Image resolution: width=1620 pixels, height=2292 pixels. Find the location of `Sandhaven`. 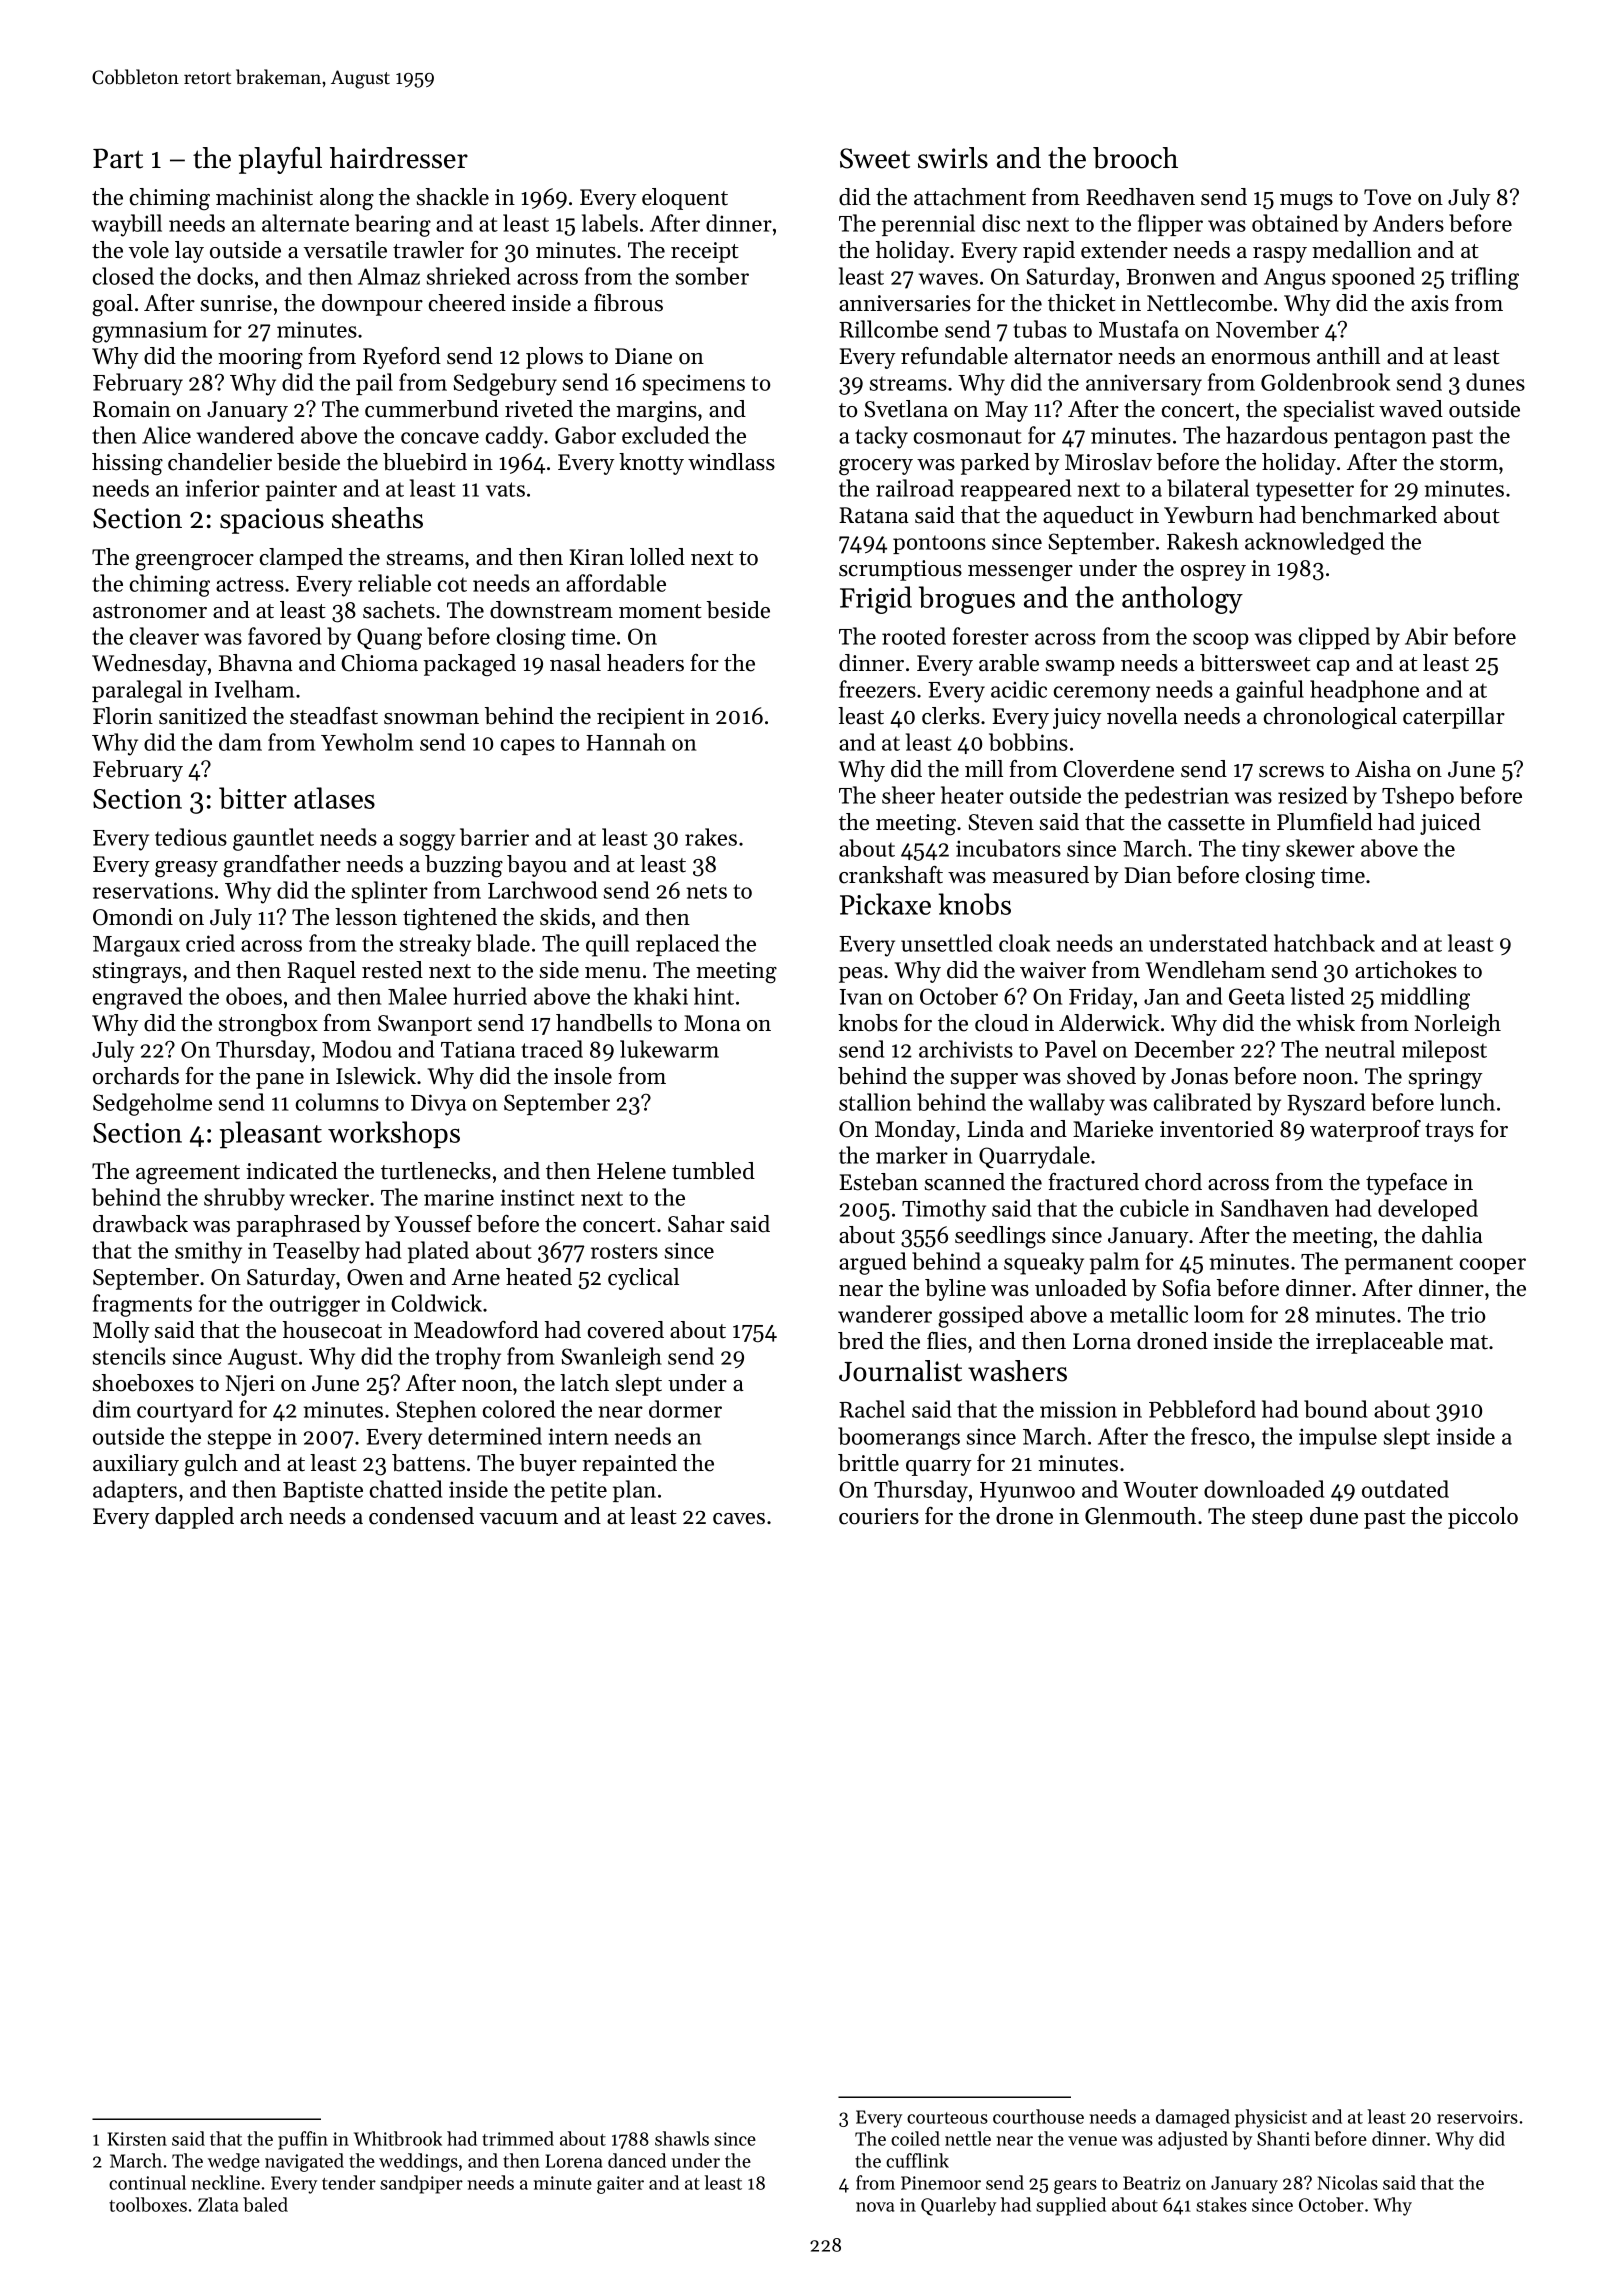

Sandhaven is located at coordinates (1275, 1208).
